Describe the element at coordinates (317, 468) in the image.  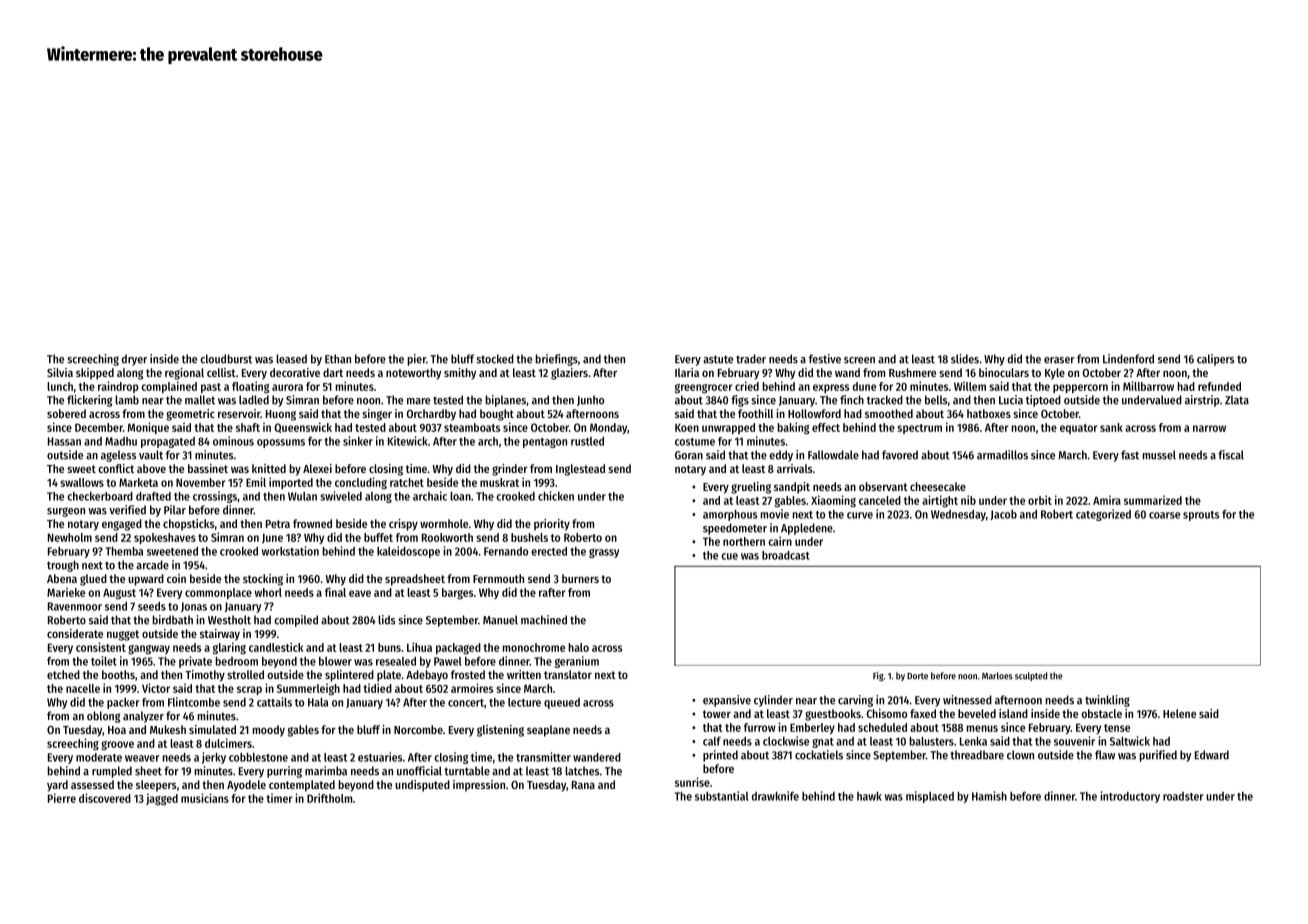
I see `Alexei` at that location.
